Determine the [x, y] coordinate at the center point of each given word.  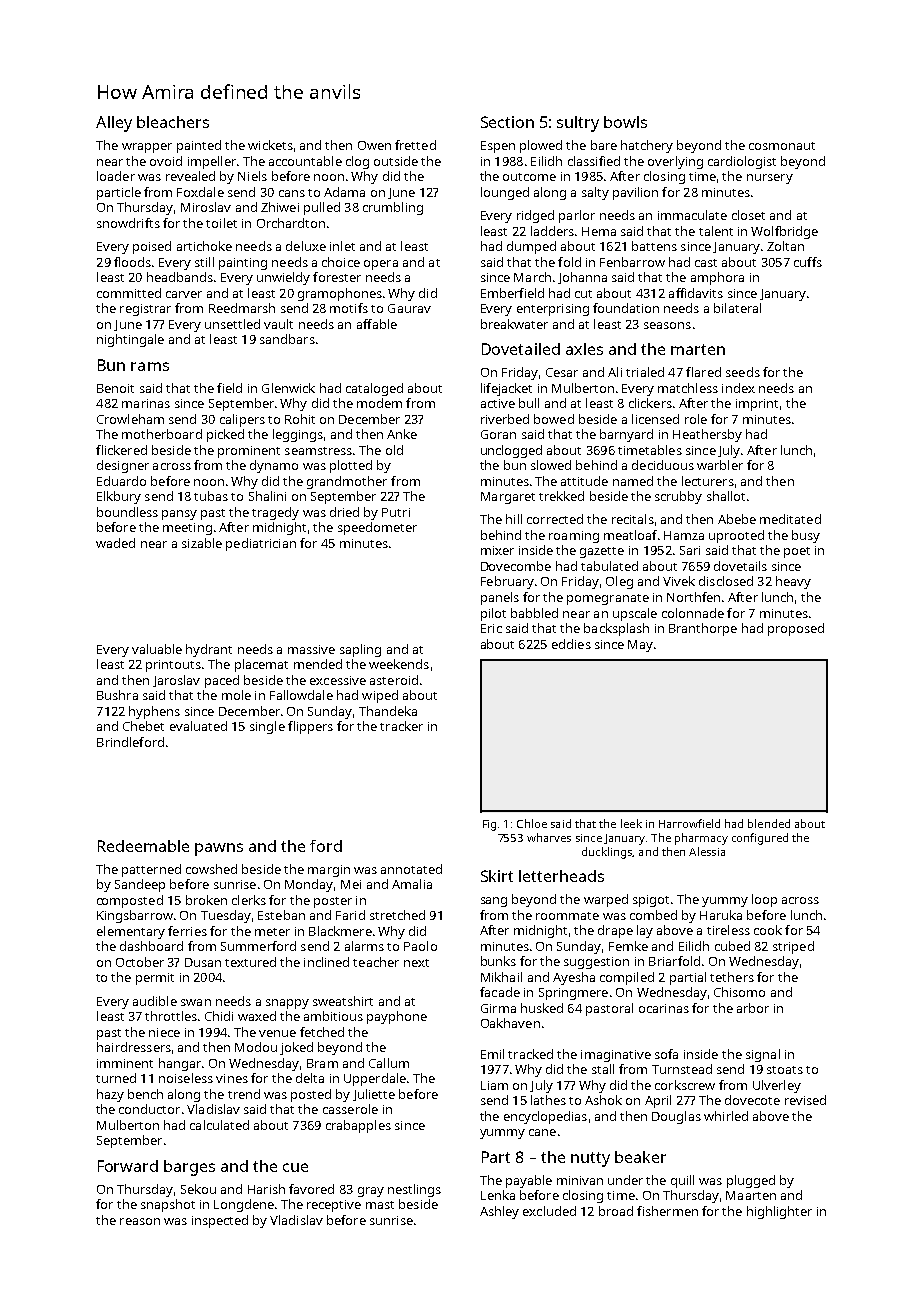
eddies [571, 644]
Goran [498, 434]
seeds [743, 372]
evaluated [198, 726]
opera [381, 265]
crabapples [358, 1126]
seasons [667, 325]
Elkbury [119, 497]
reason [140, 1221]
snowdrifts [128, 223]
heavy [793, 582]
